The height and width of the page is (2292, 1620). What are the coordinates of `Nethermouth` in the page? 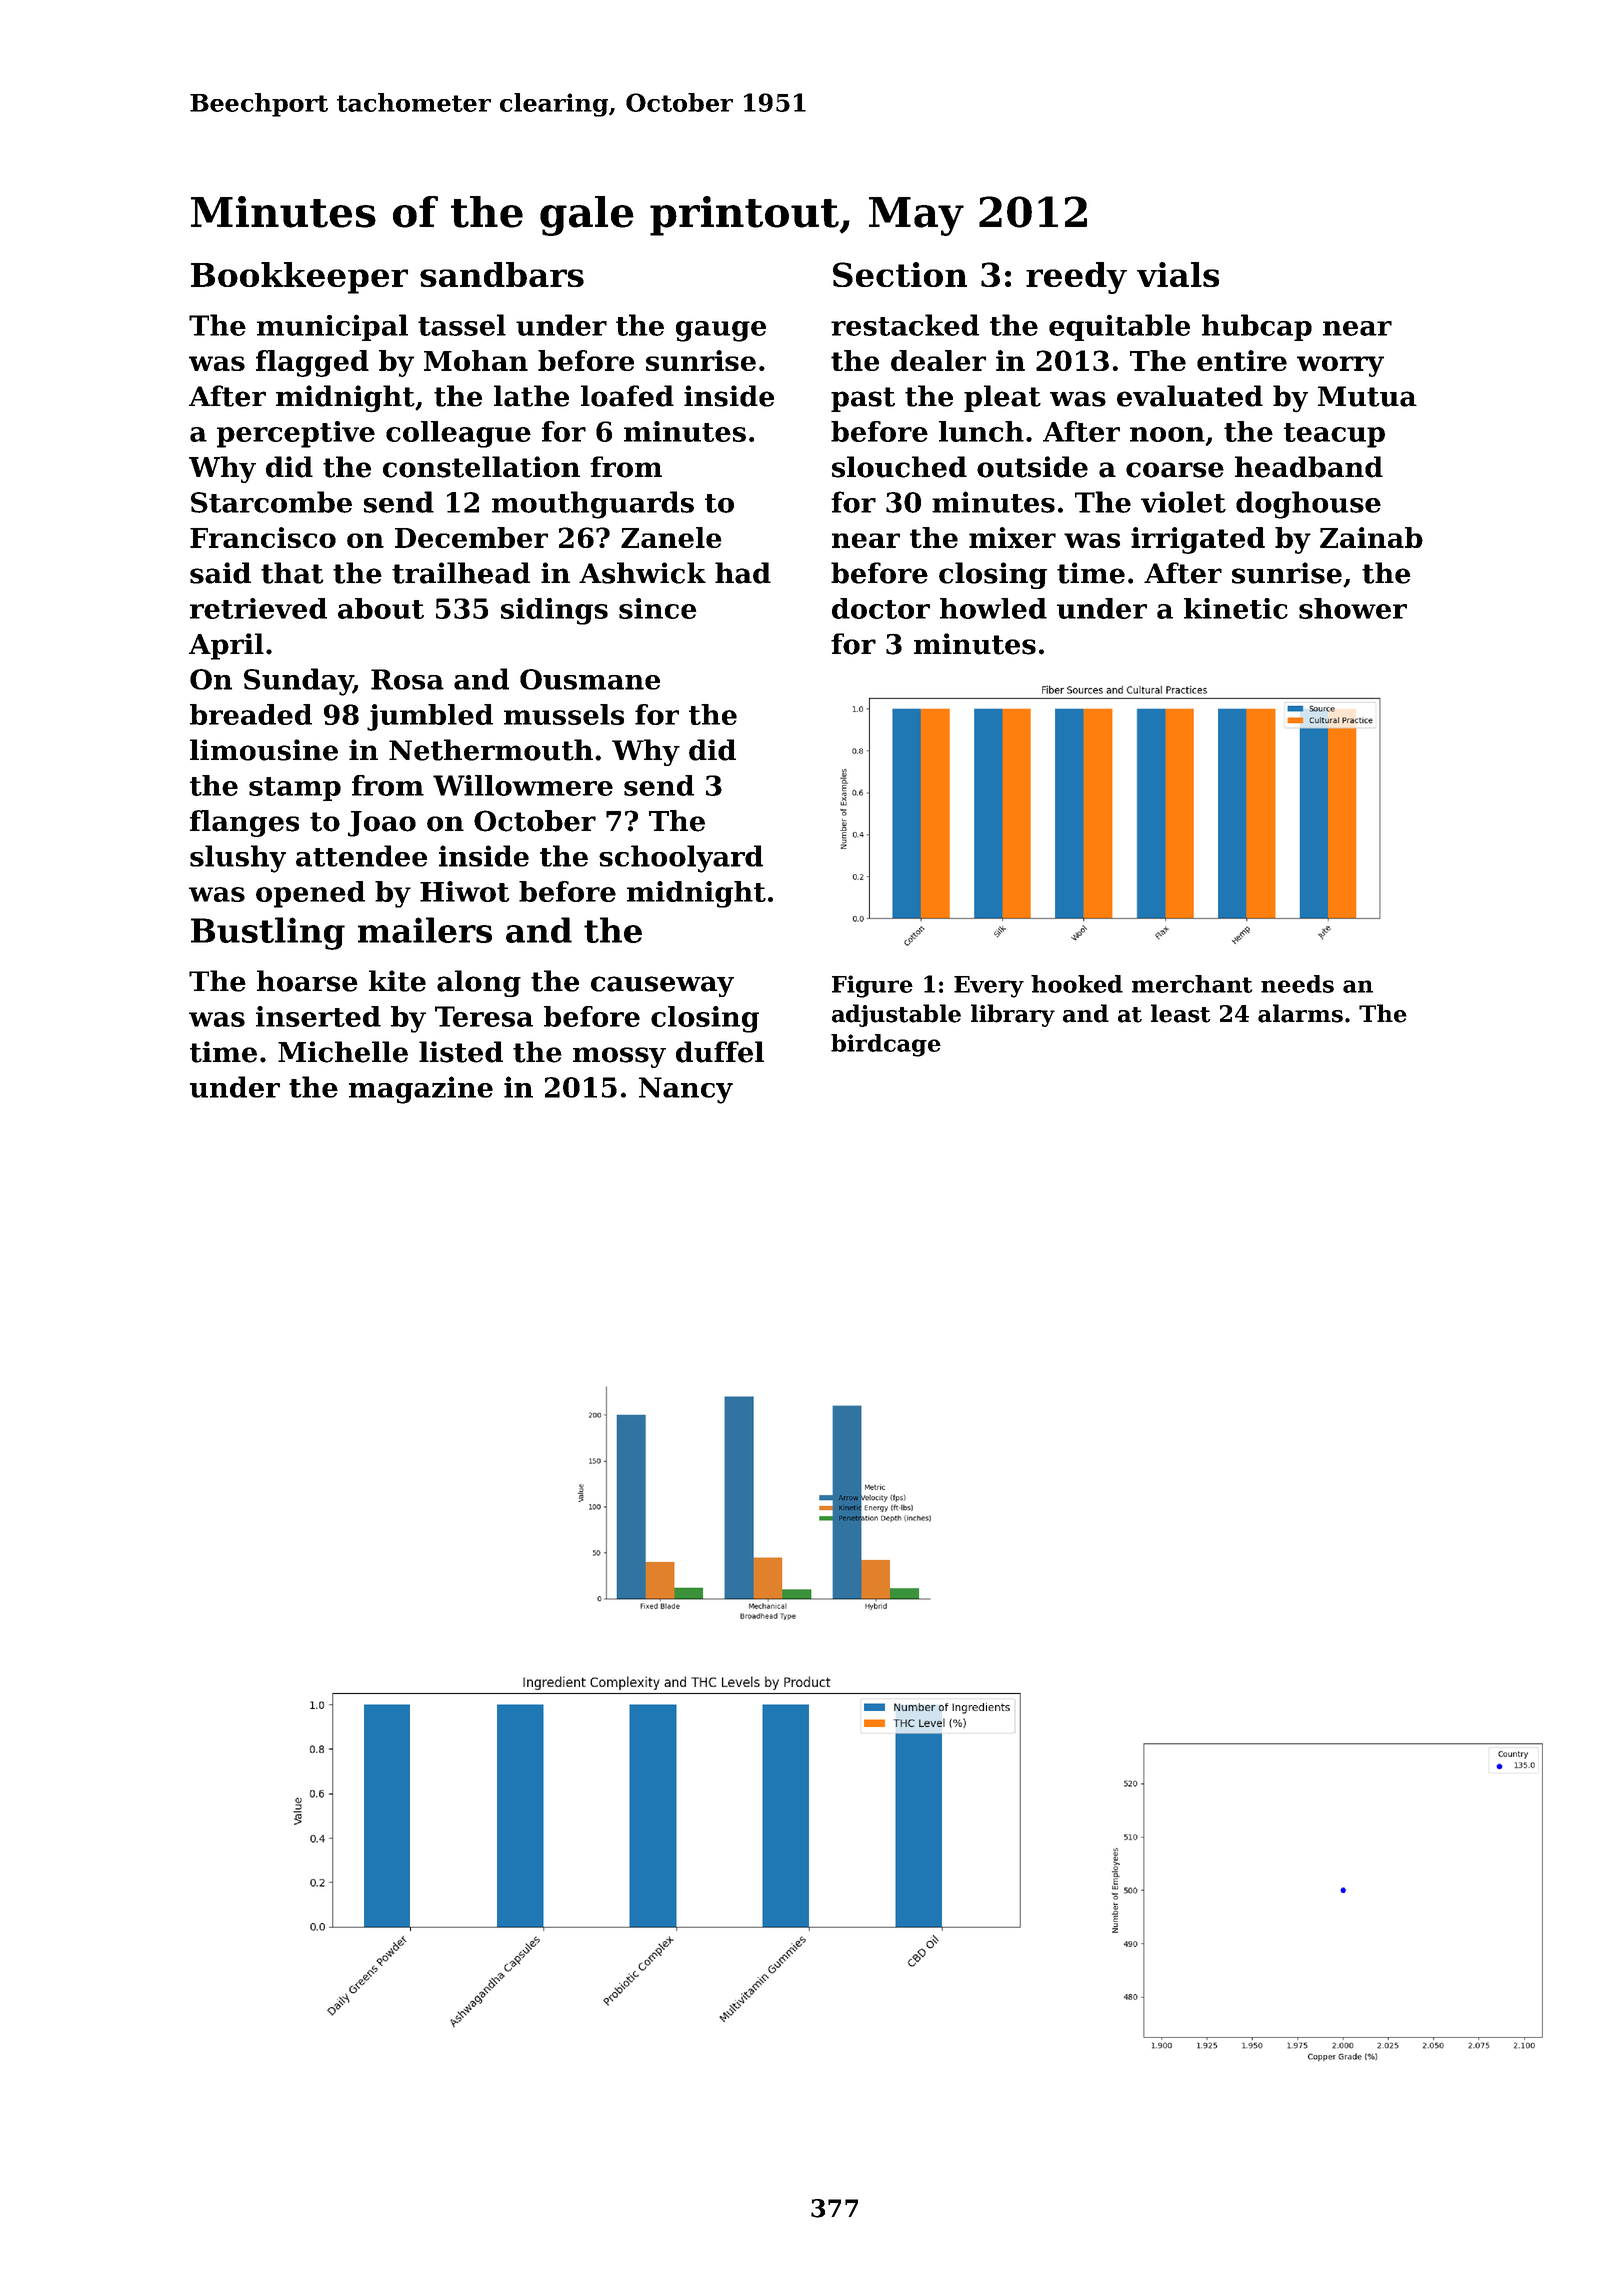 It's located at (491, 750).
